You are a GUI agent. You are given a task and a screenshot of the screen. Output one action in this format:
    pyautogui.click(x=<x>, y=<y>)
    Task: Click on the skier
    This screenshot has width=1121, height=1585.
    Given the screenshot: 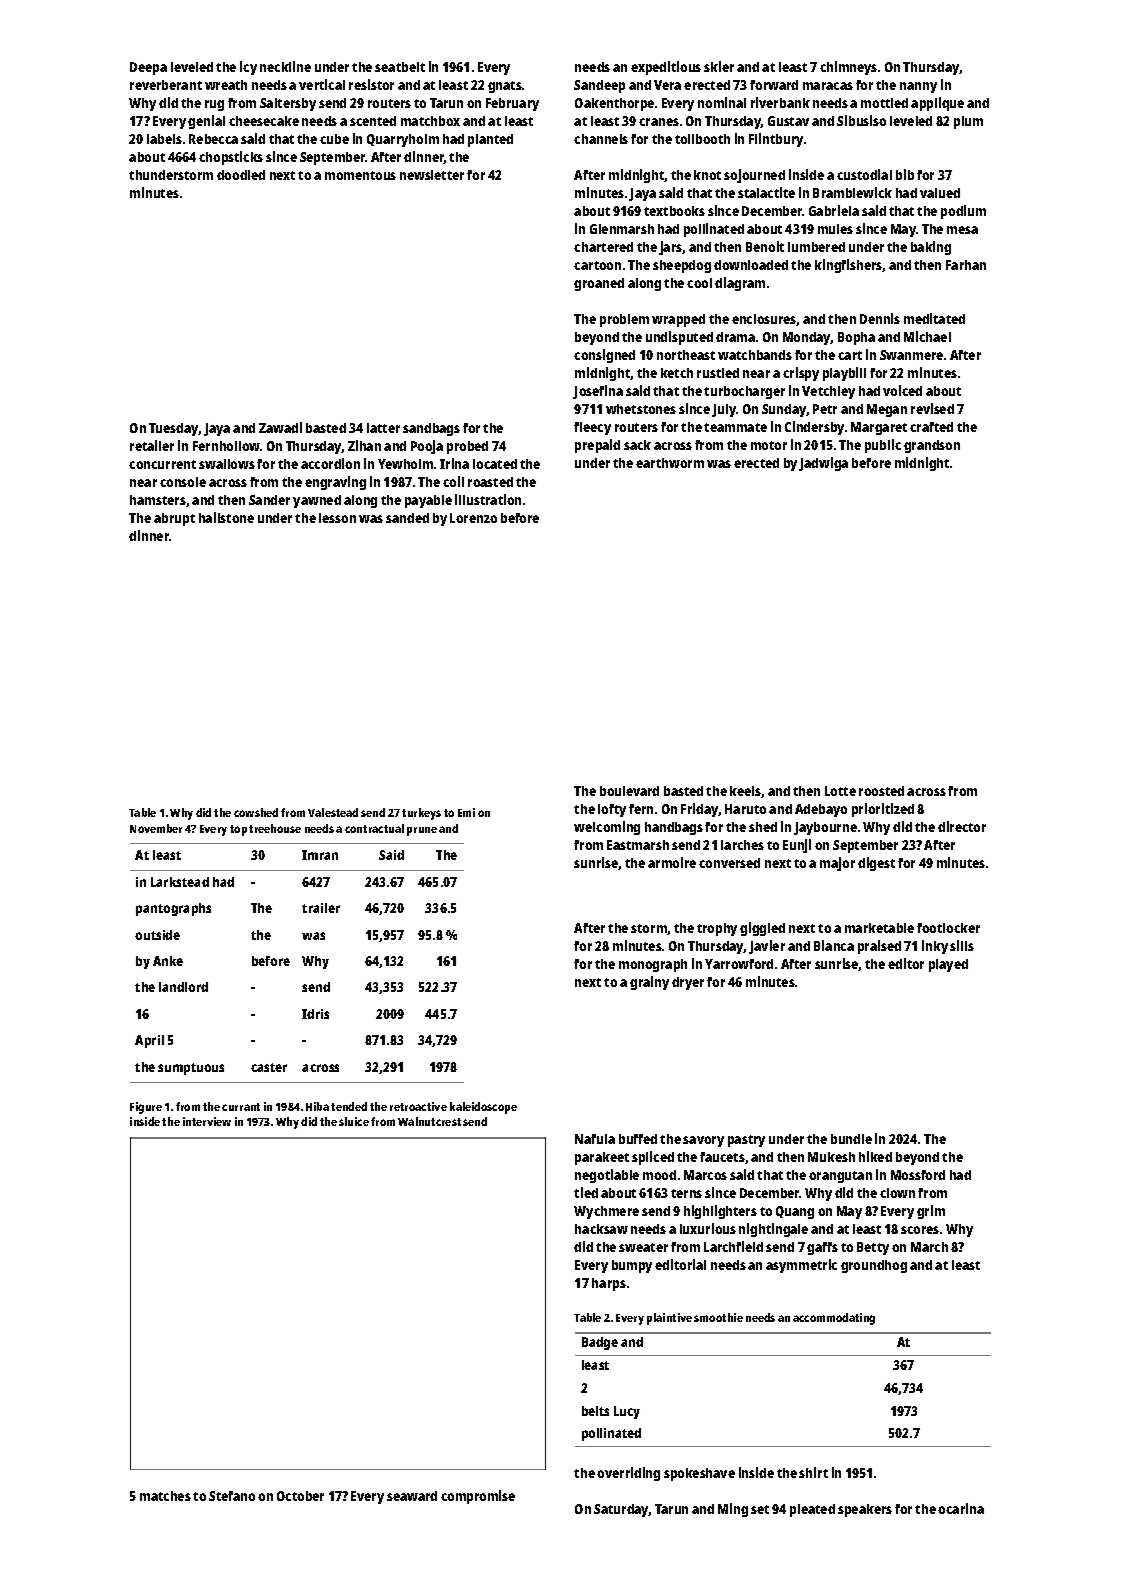 What is the action you would take?
    pyautogui.click(x=719, y=66)
